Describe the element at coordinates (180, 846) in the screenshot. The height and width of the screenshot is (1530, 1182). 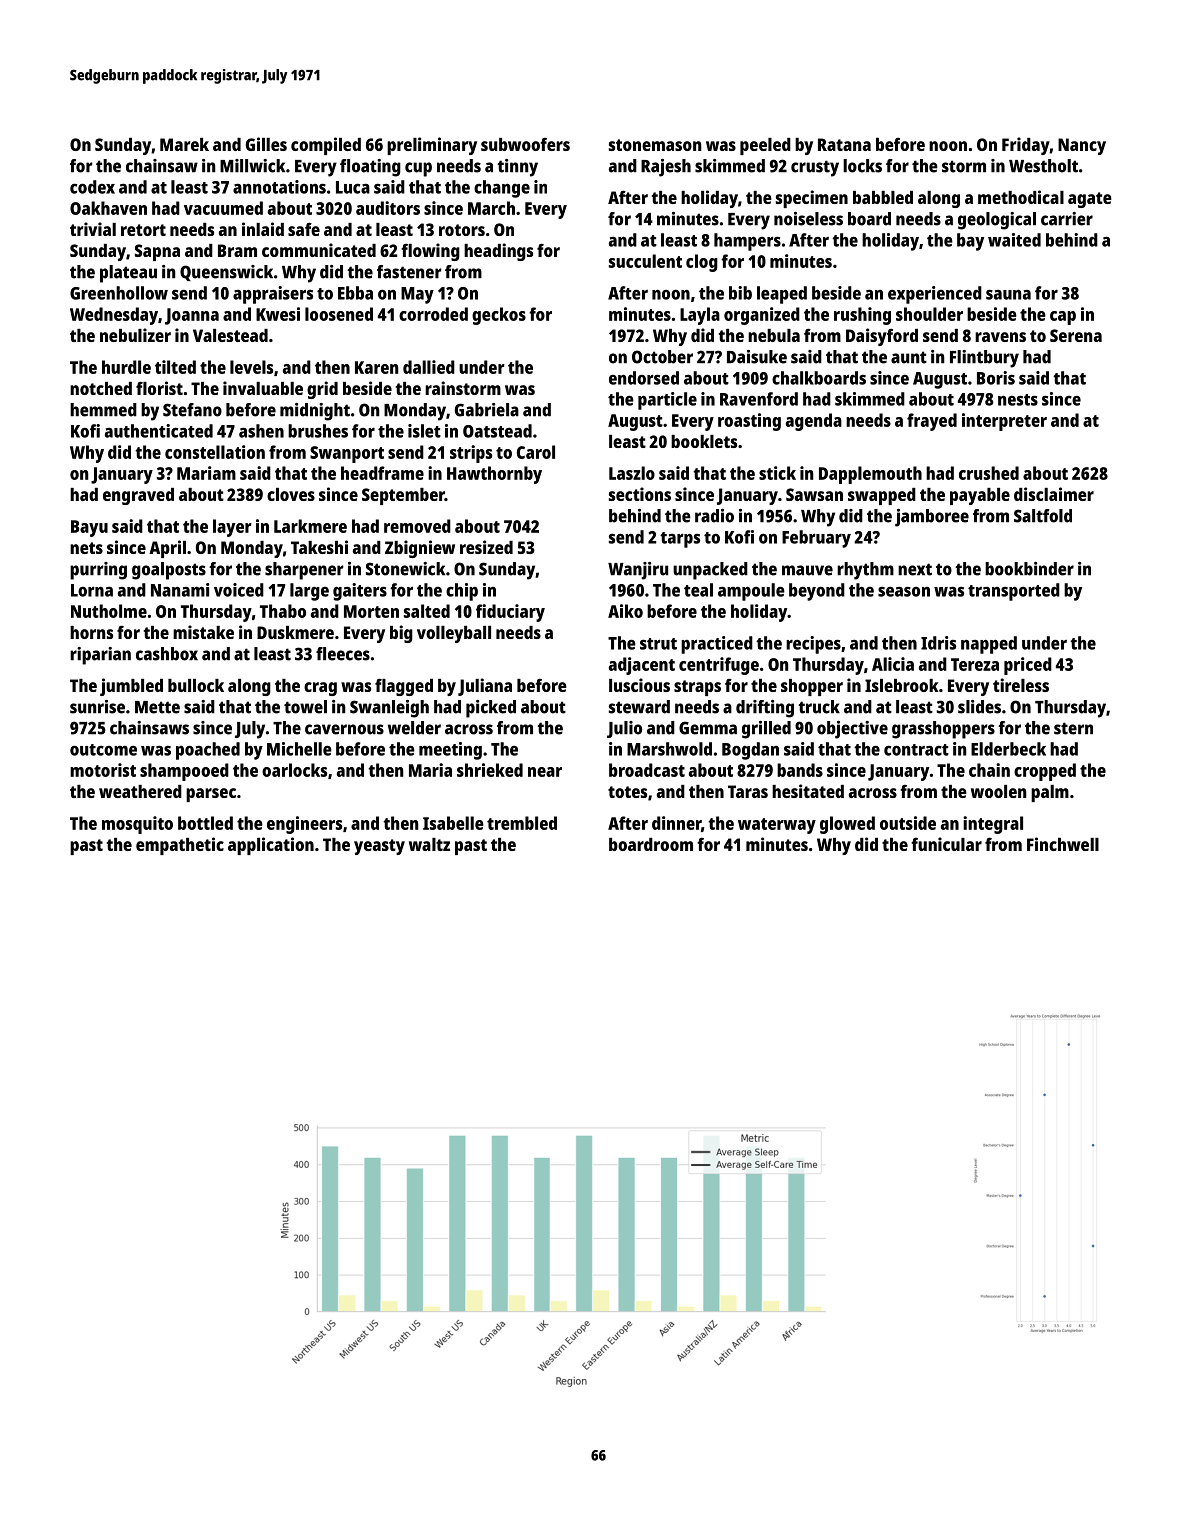
I see `empathetic` at that location.
